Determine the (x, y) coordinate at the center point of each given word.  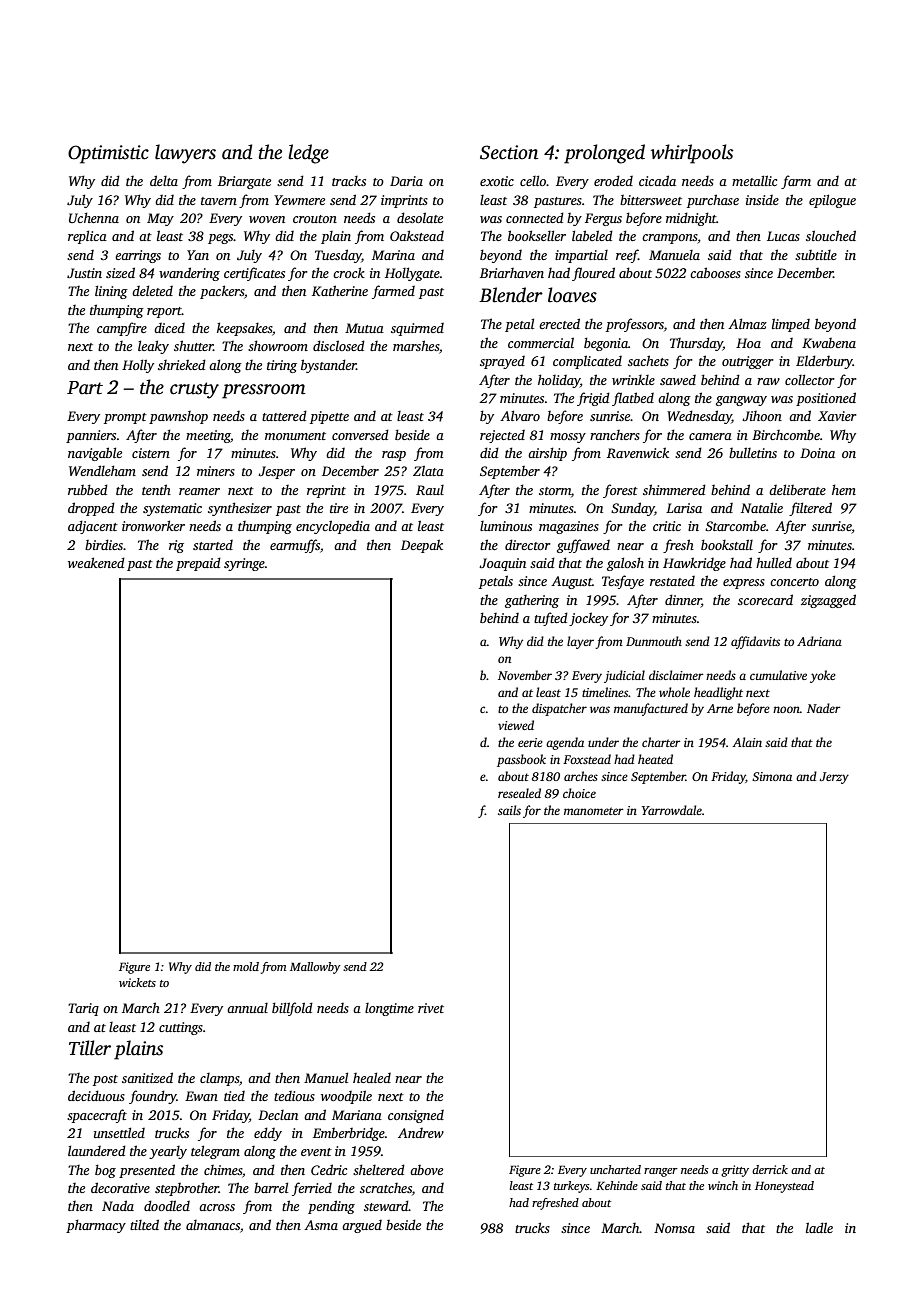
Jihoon (762, 416)
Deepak (422, 546)
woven (267, 219)
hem (844, 489)
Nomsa (674, 1228)
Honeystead (784, 1187)
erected (559, 323)
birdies (104, 544)
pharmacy (96, 1226)
